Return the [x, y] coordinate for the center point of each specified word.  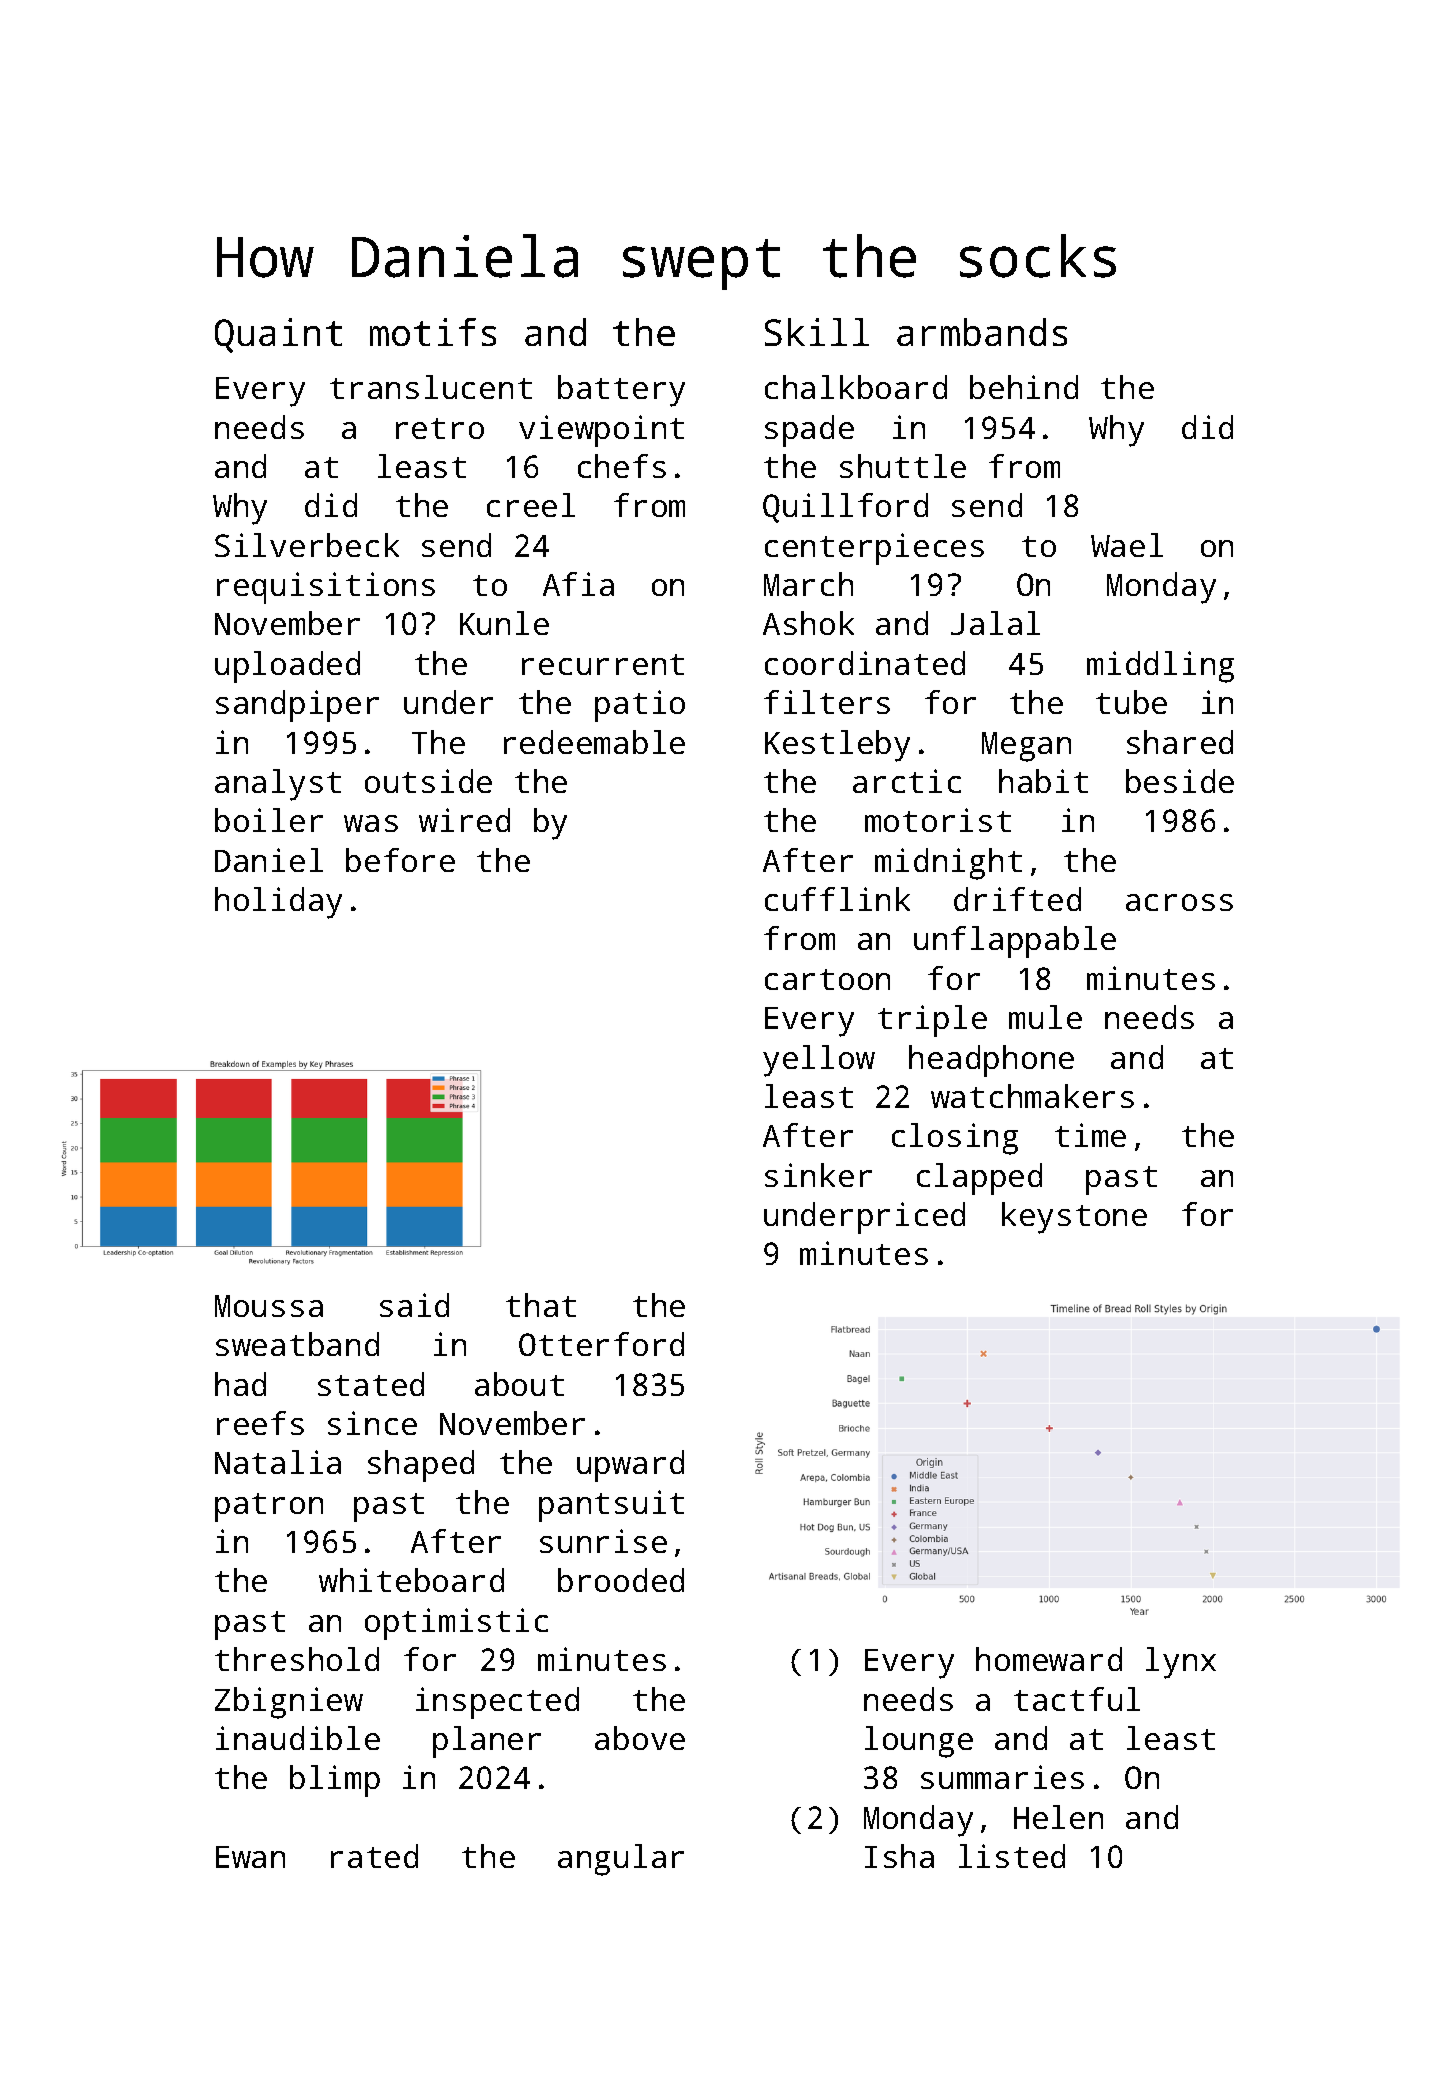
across [1179, 902]
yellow [819, 1061]
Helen [1058, 1817]
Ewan [250, 1857]
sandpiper [297, 706]
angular [621, 1860]
